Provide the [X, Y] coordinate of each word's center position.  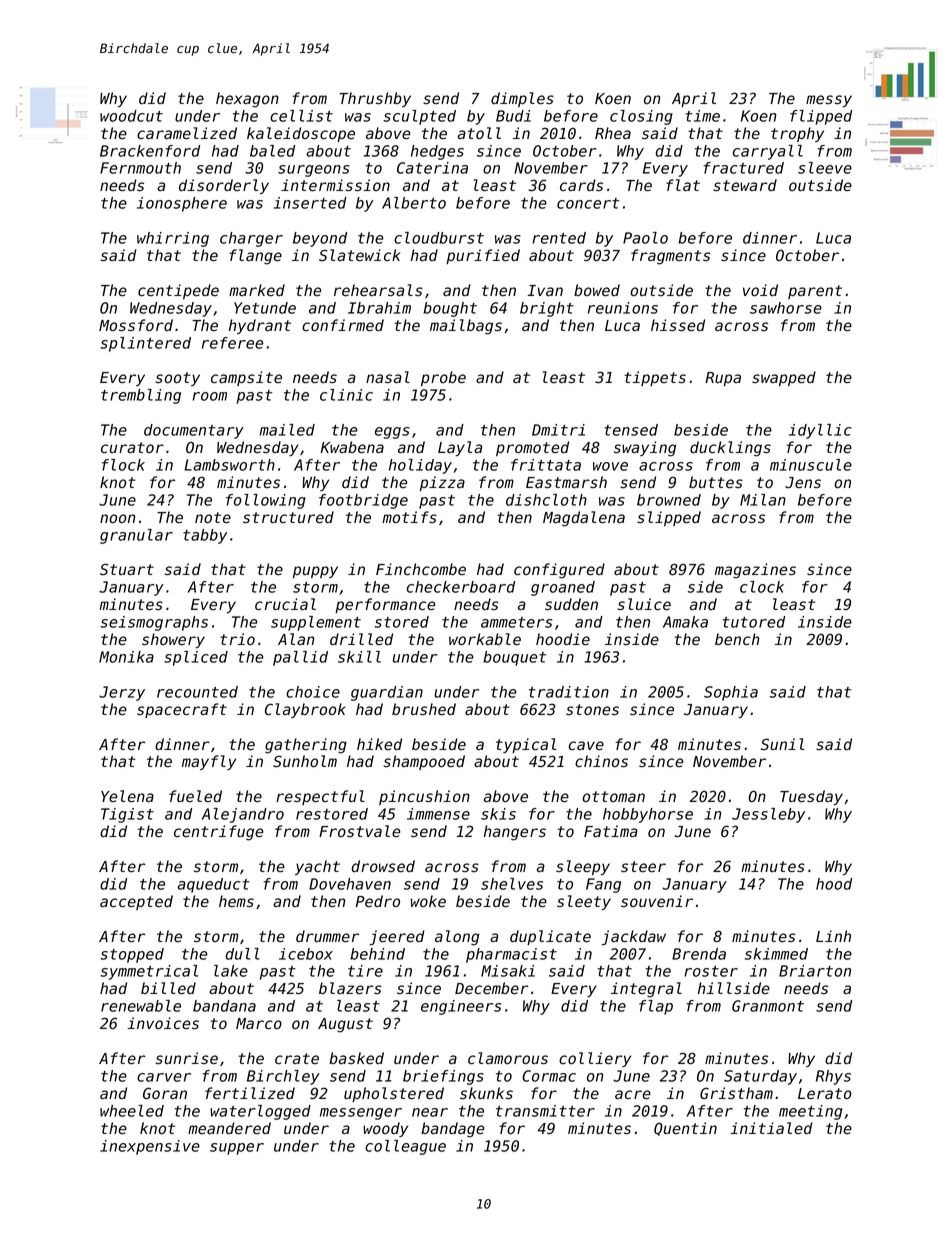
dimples [522, 99]
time [702, 116]
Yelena [127, 796]
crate [297, 1059]
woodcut [131, 116]
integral [646, 990]
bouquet [514, 658]
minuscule [811, 465]
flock [123, 465]
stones [592, 710]
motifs [409, 517]
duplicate [550, 937]
